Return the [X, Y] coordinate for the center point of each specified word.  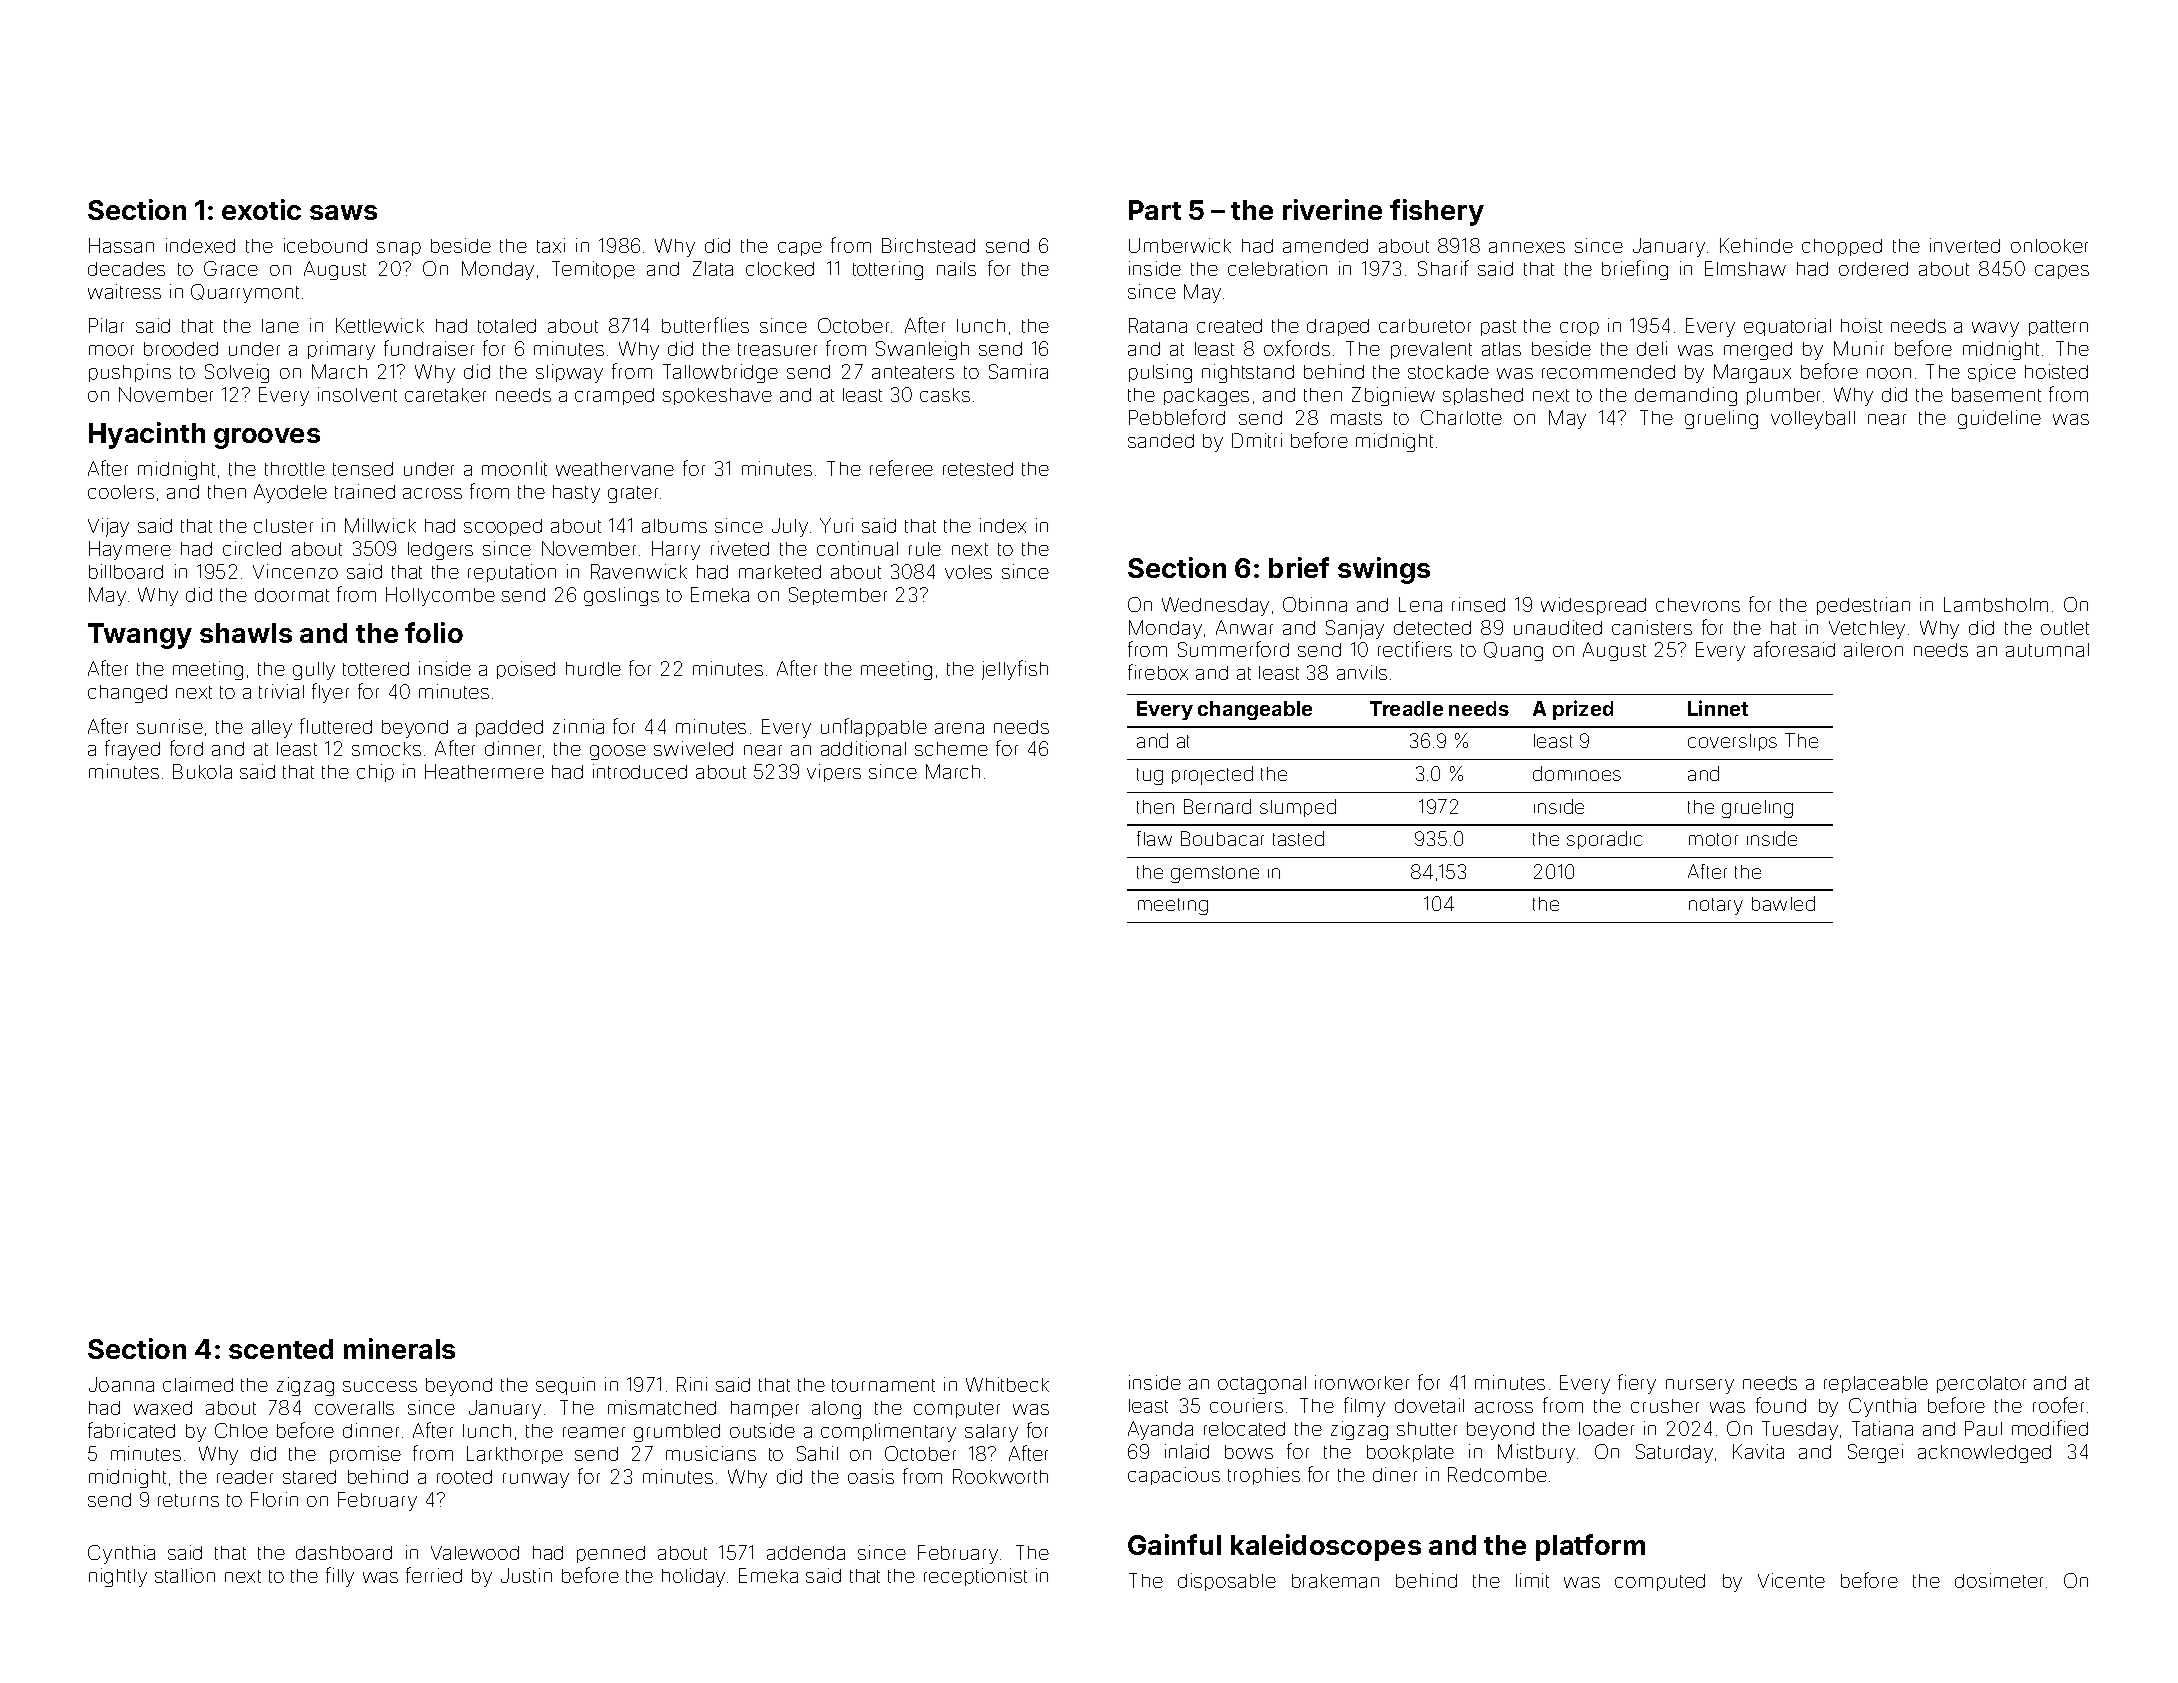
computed [1660, 1582]
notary [1716, 906]
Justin [526, 1575]
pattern [2058, 328]
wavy [1995, 329]
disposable [1227, 1582]
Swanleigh [922, 350]
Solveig [237, 373]
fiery [1637, 1384]
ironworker [1362, 1382]
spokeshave [717, 396]
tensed [363, 469]
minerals [399, 1348]
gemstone [1215, 874]
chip [375, 773]
